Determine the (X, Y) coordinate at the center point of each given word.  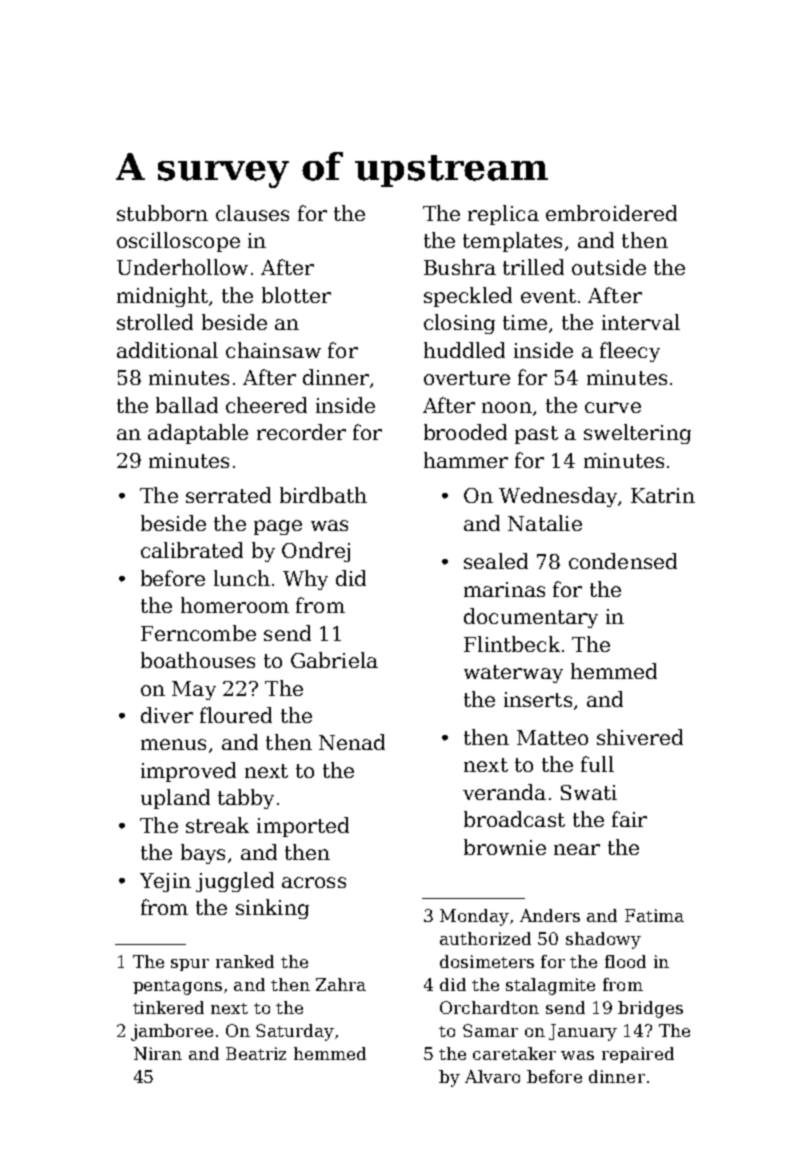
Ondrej (316, 552)
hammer (466, 460)
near (577, 849)
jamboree (172, 1032)
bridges (650, 1009)
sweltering (637, 434)
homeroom (235, 605)
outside (609, 267)
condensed (623, 561)
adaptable (198, 434)
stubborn (162, 213)
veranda (504, 792)
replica (503, 215)
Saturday (295, 1032)
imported (303, 827)
